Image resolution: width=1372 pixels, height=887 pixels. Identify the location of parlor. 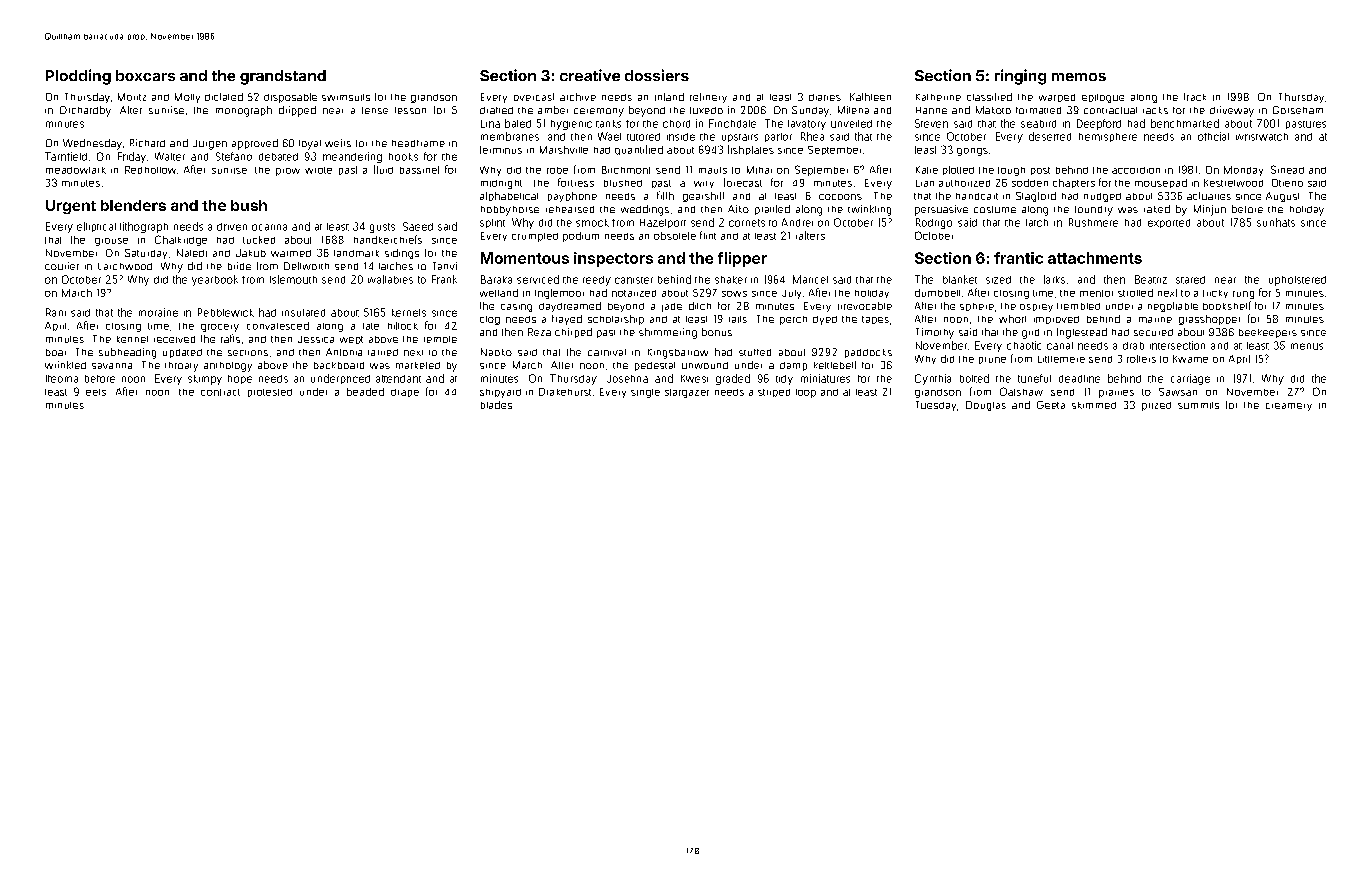
(778, 137).
